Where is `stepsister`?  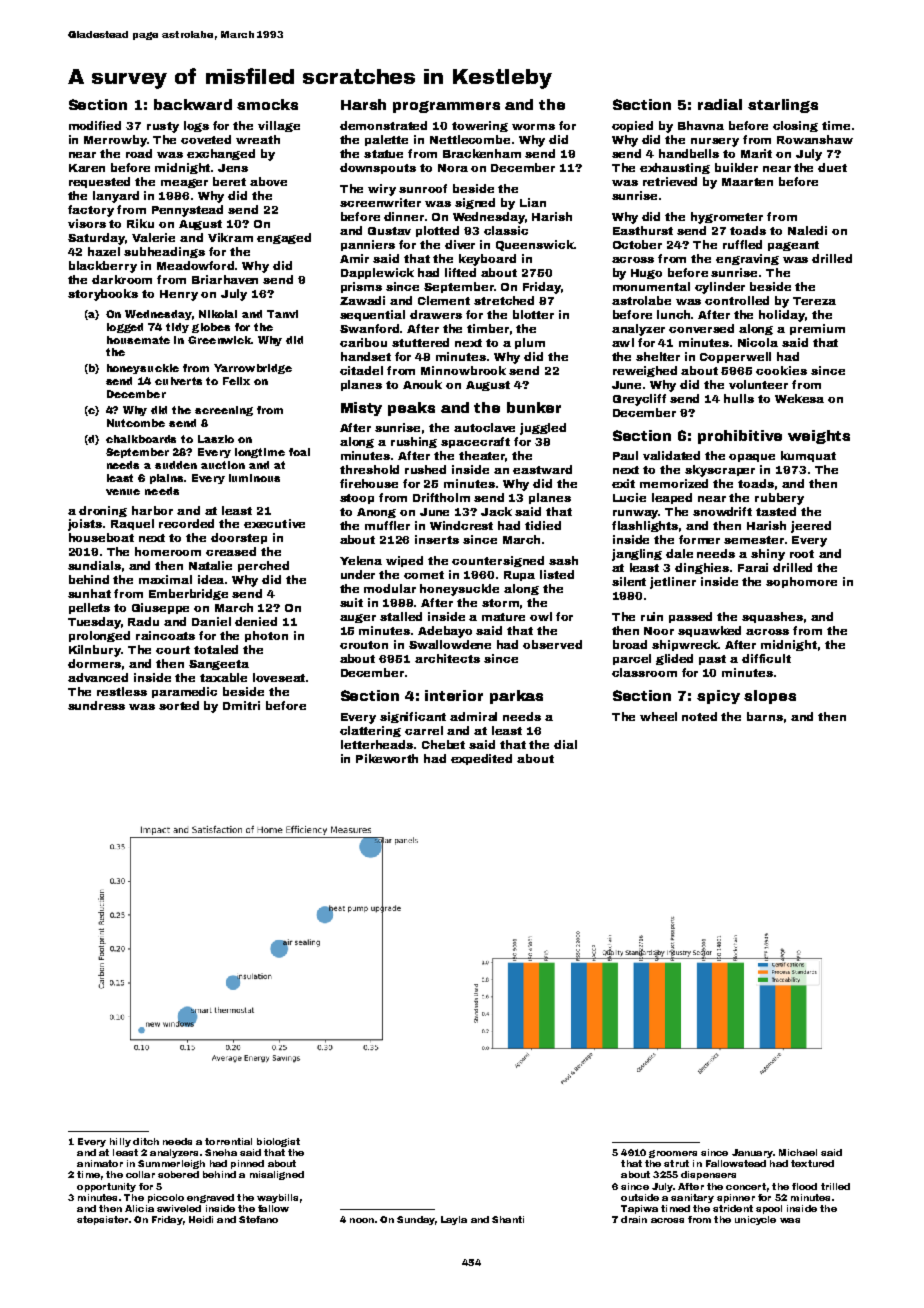
stepsister is located at coordinates (102, 1220).
